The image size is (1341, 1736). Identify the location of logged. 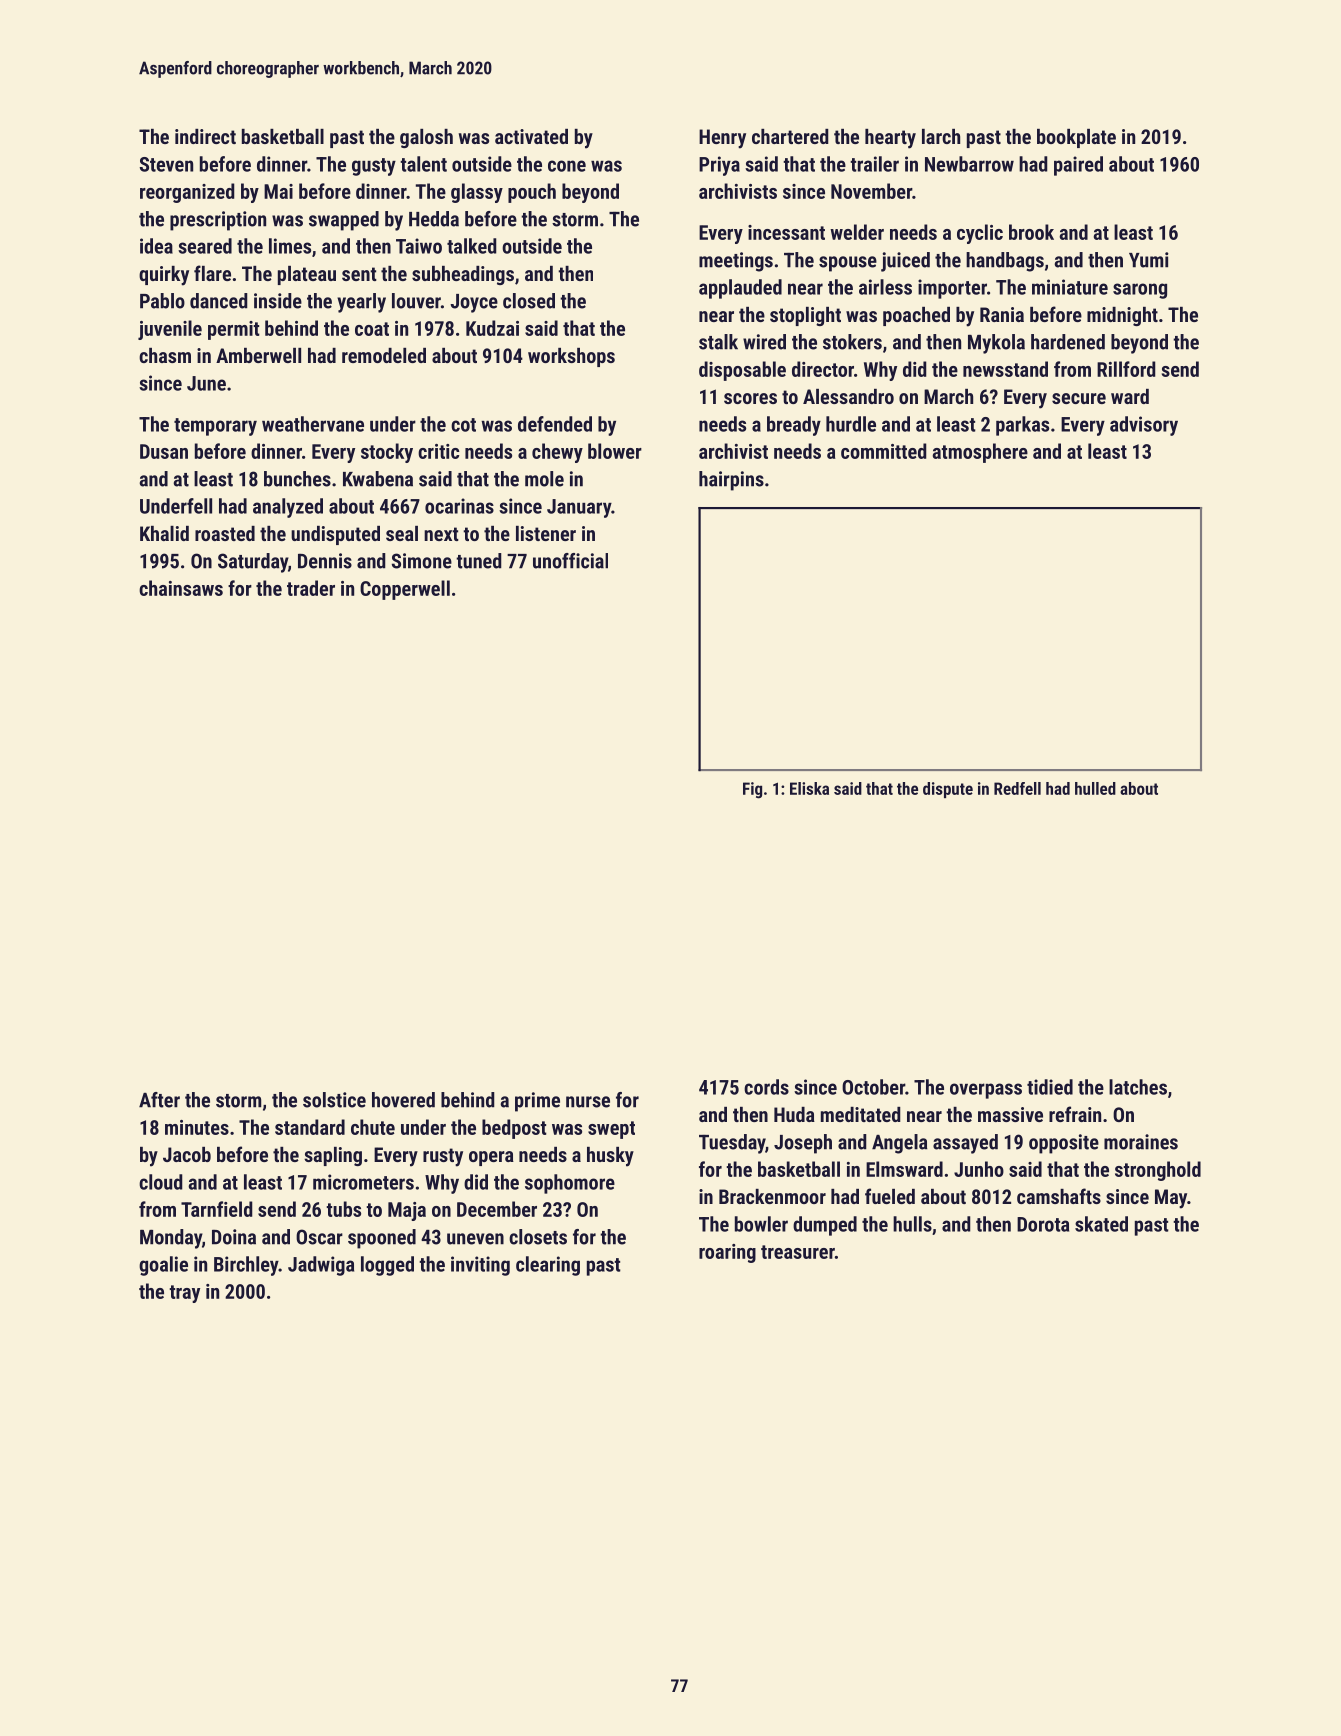
(387, 1266).
